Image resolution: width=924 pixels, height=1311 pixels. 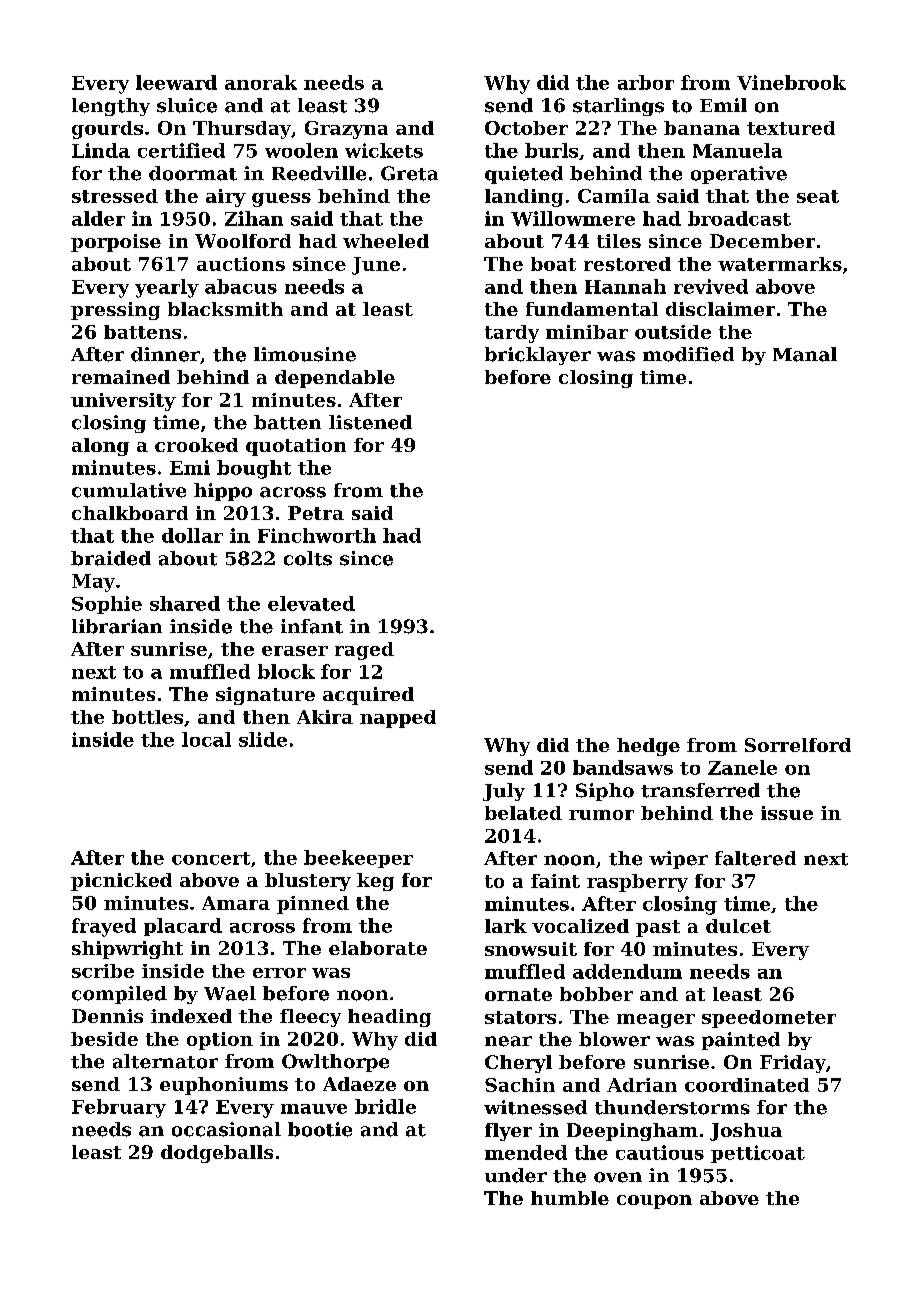 What do you see at coordinates (370, 422) in the page?
I see `listened` at bounding box center [370, 422].
